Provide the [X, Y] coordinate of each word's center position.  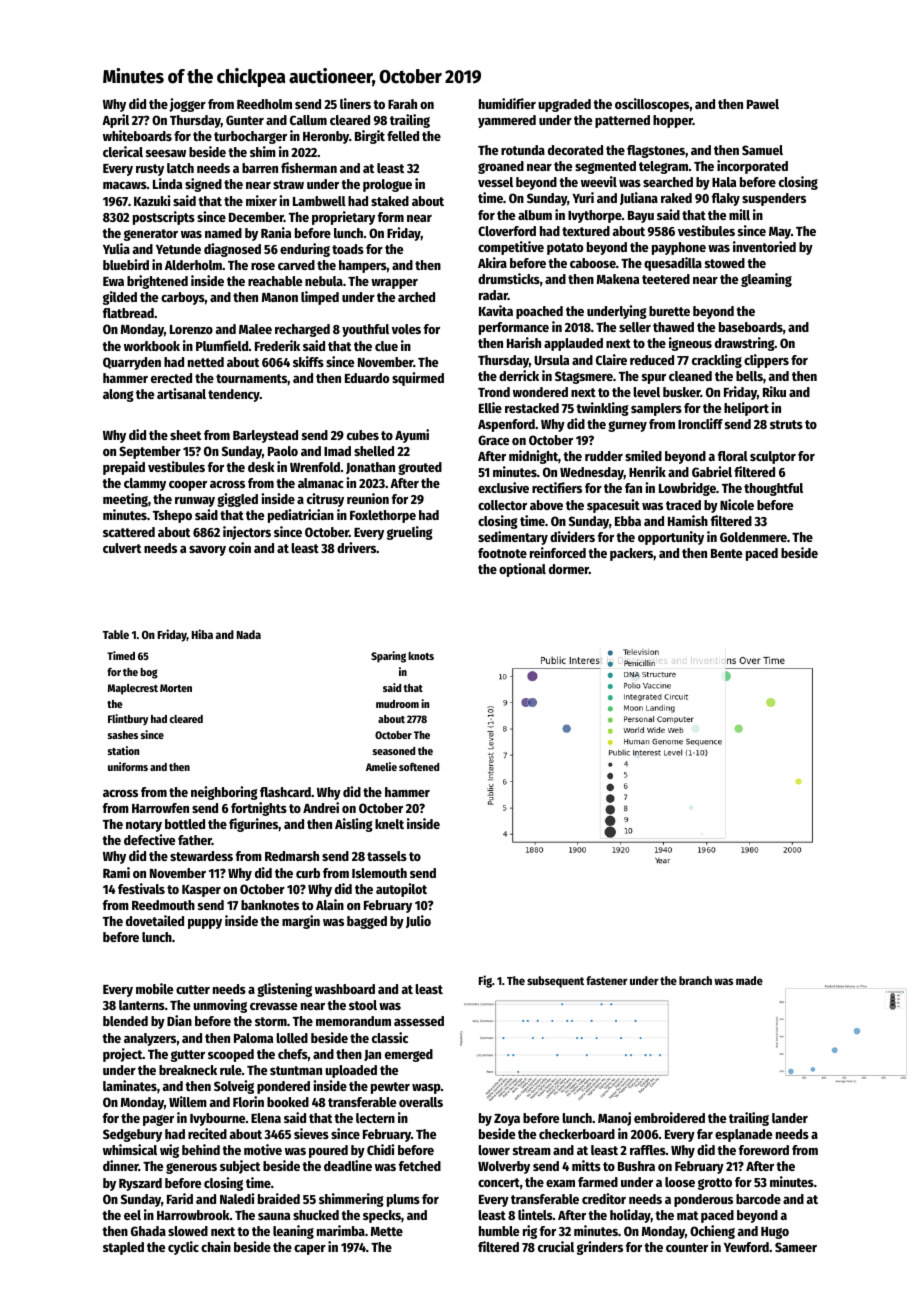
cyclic [183, 1248]
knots [421, 656]
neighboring [224, 793]
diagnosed [232, 250]
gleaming [766, 280]
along [118, 395]
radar [493, 295]
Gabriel [712, 471]
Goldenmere [753, 537]
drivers [356, 547]
